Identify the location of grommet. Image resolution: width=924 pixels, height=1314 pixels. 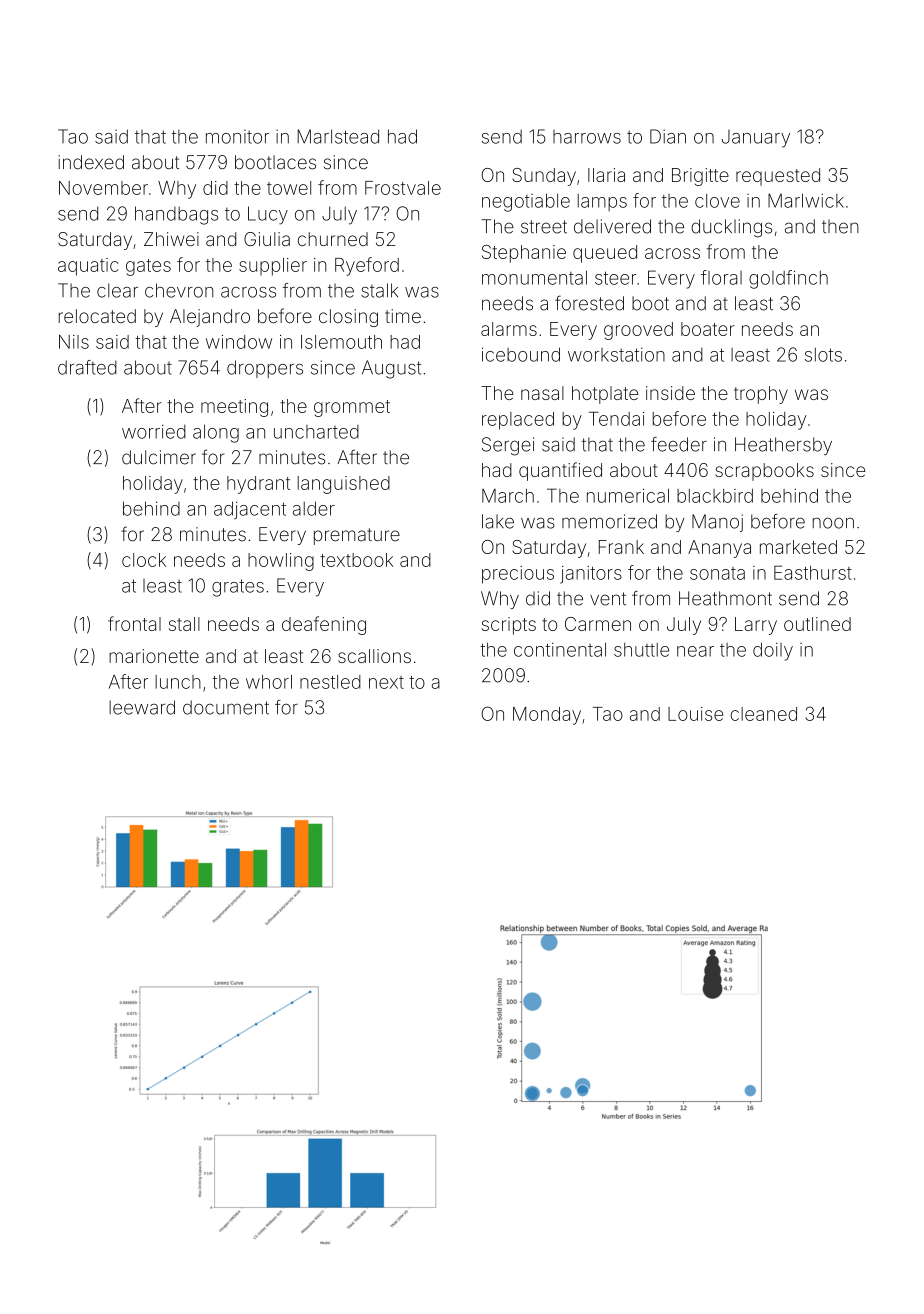
(352, 408).
